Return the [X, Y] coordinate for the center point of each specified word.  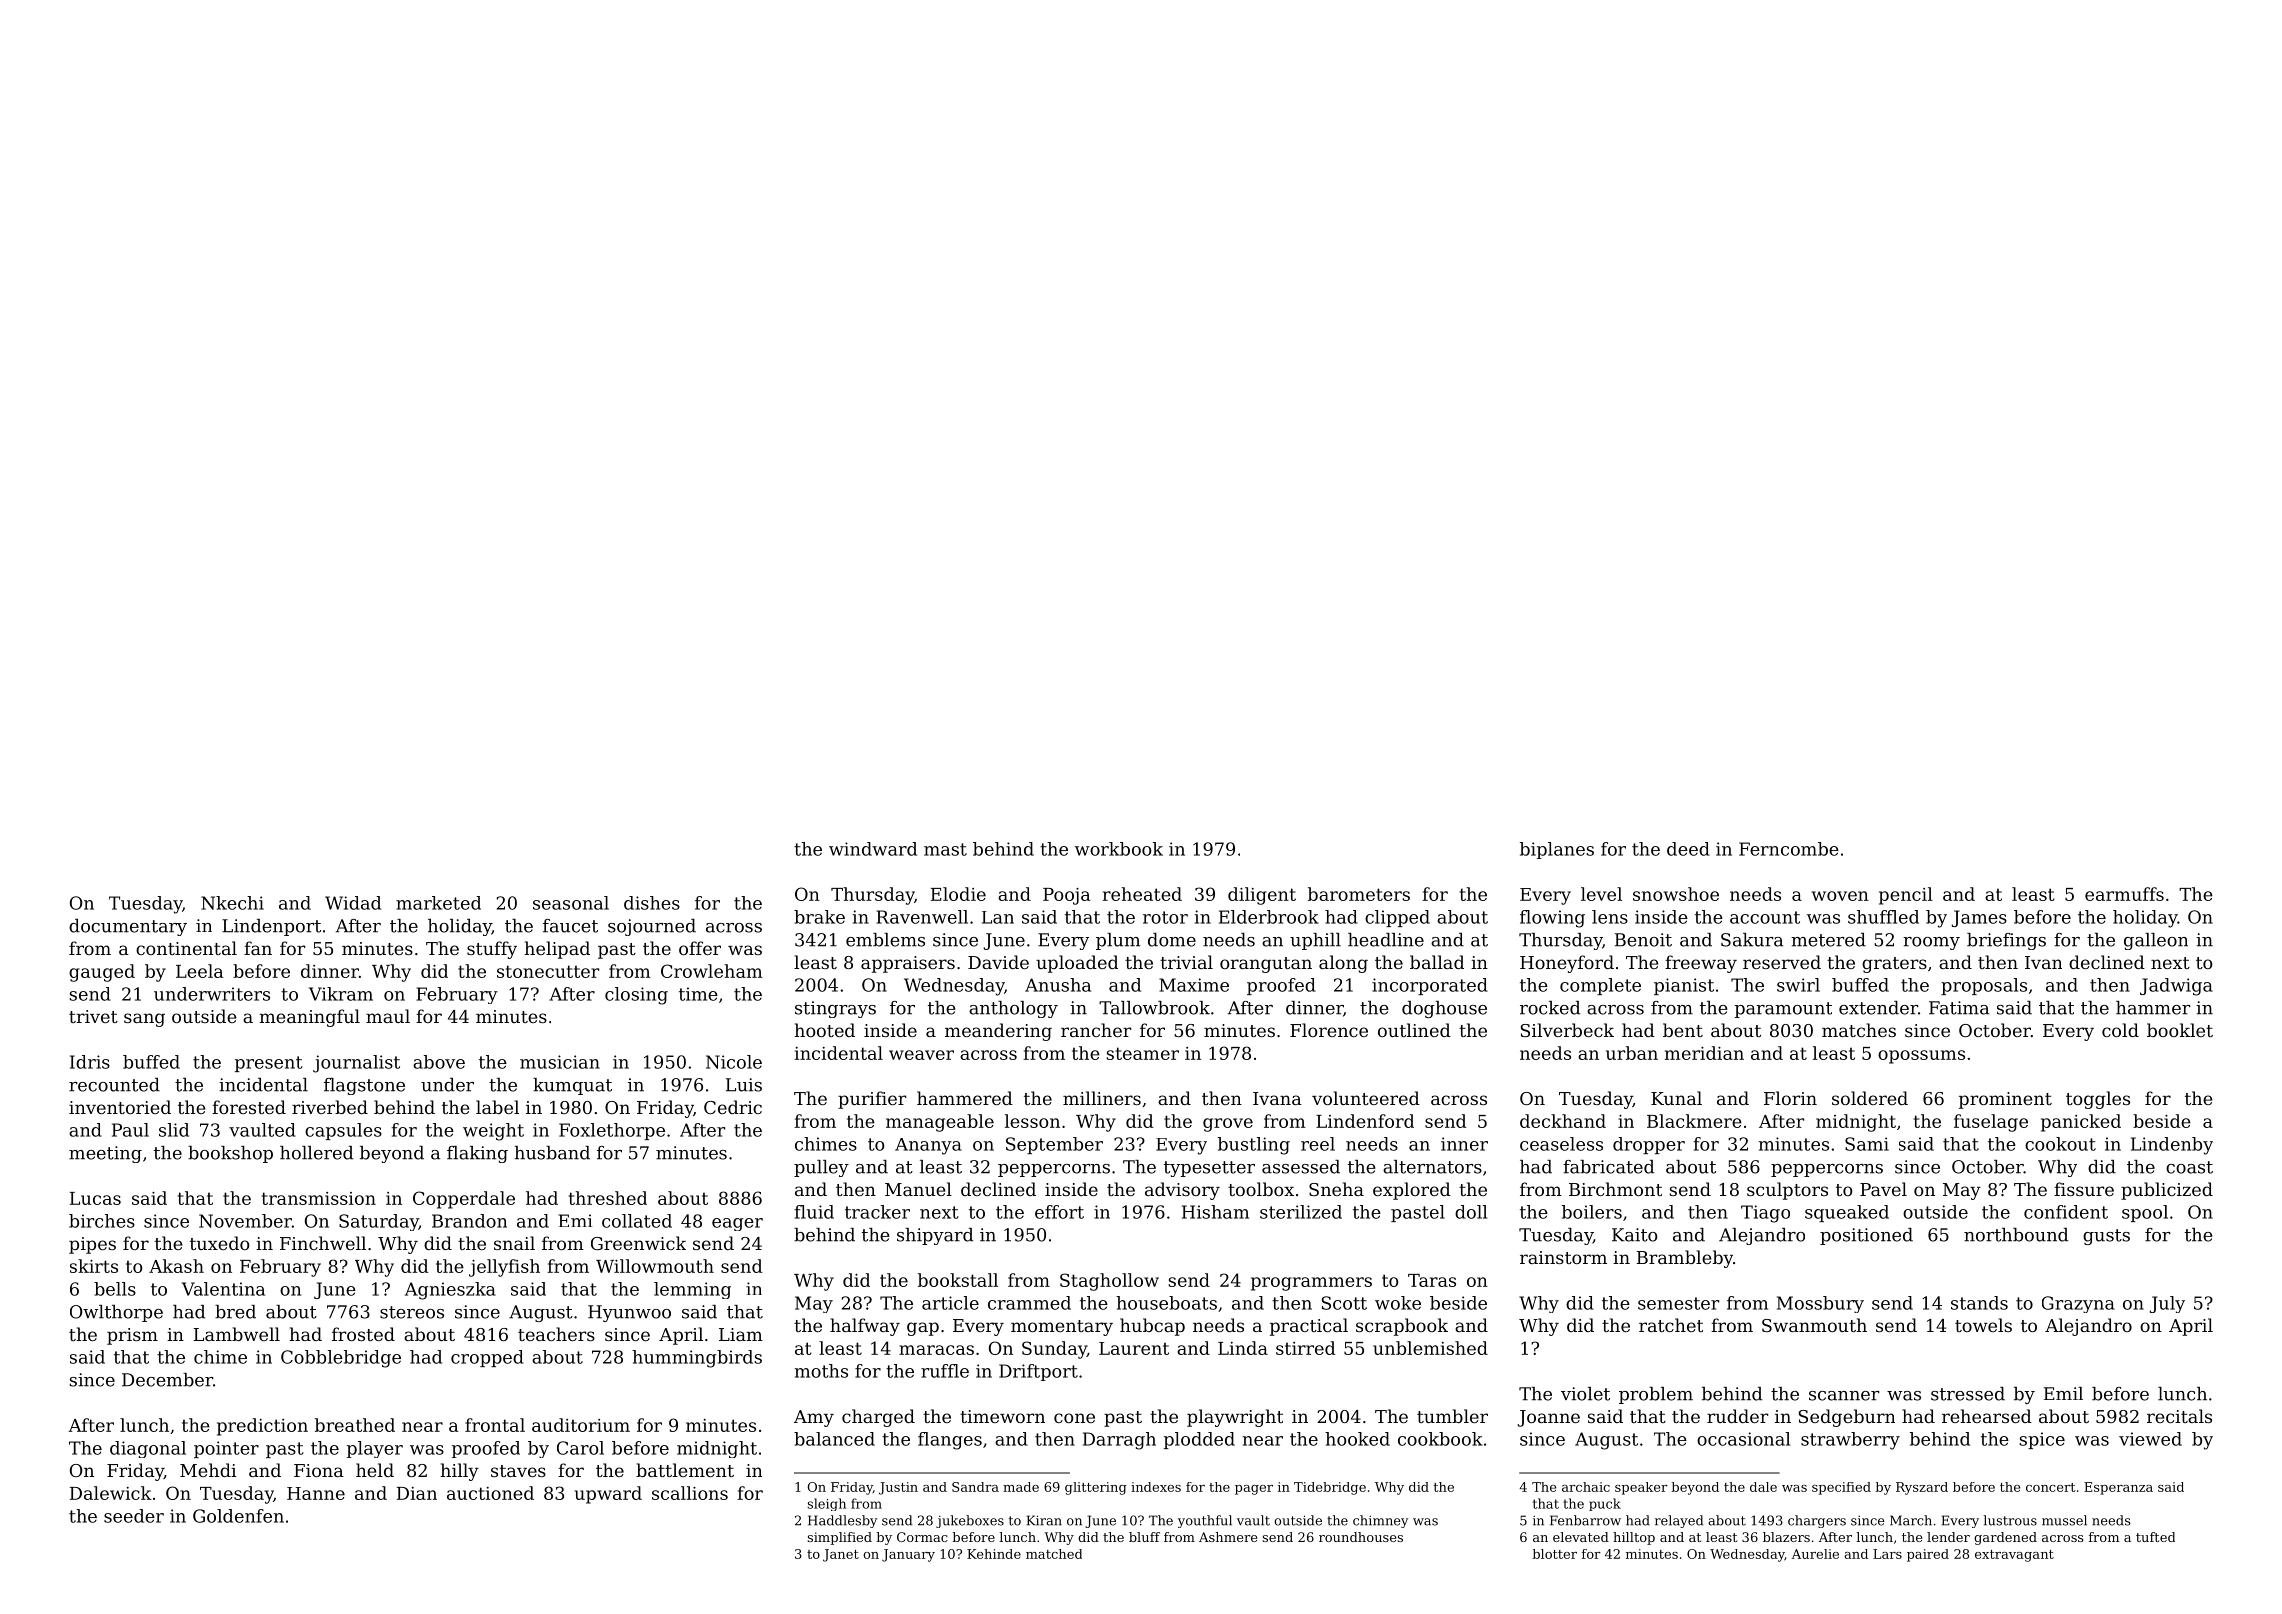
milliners [1102, 1098]
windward [873, 849]
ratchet [1671, 1325]
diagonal [148, 1449]
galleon [2156, 941]
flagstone [364, 1086]
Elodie [958, 894]
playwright [1235, 1418]
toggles [2098, 1100]
